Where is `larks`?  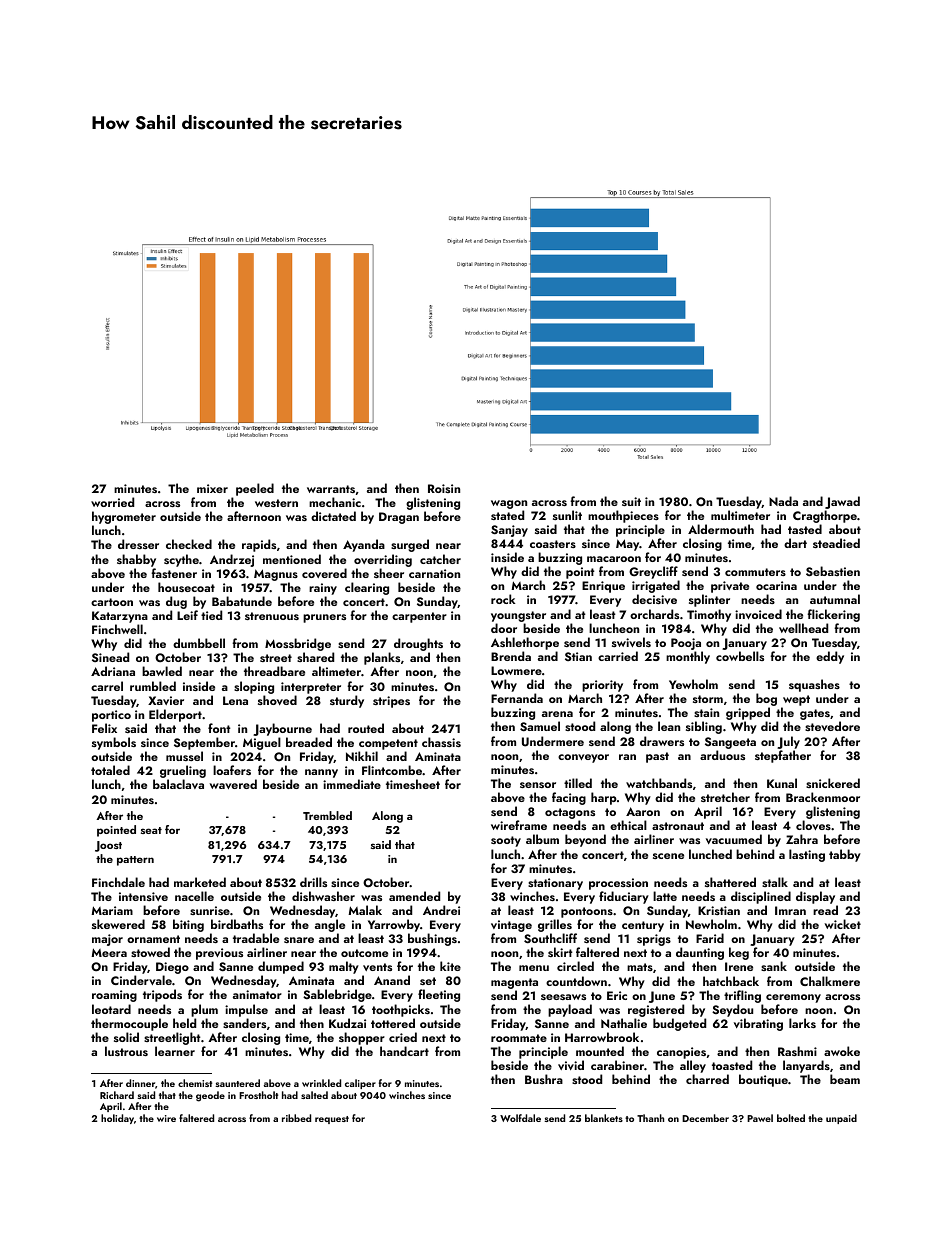 larks is located at coordinates (802, 1023).
